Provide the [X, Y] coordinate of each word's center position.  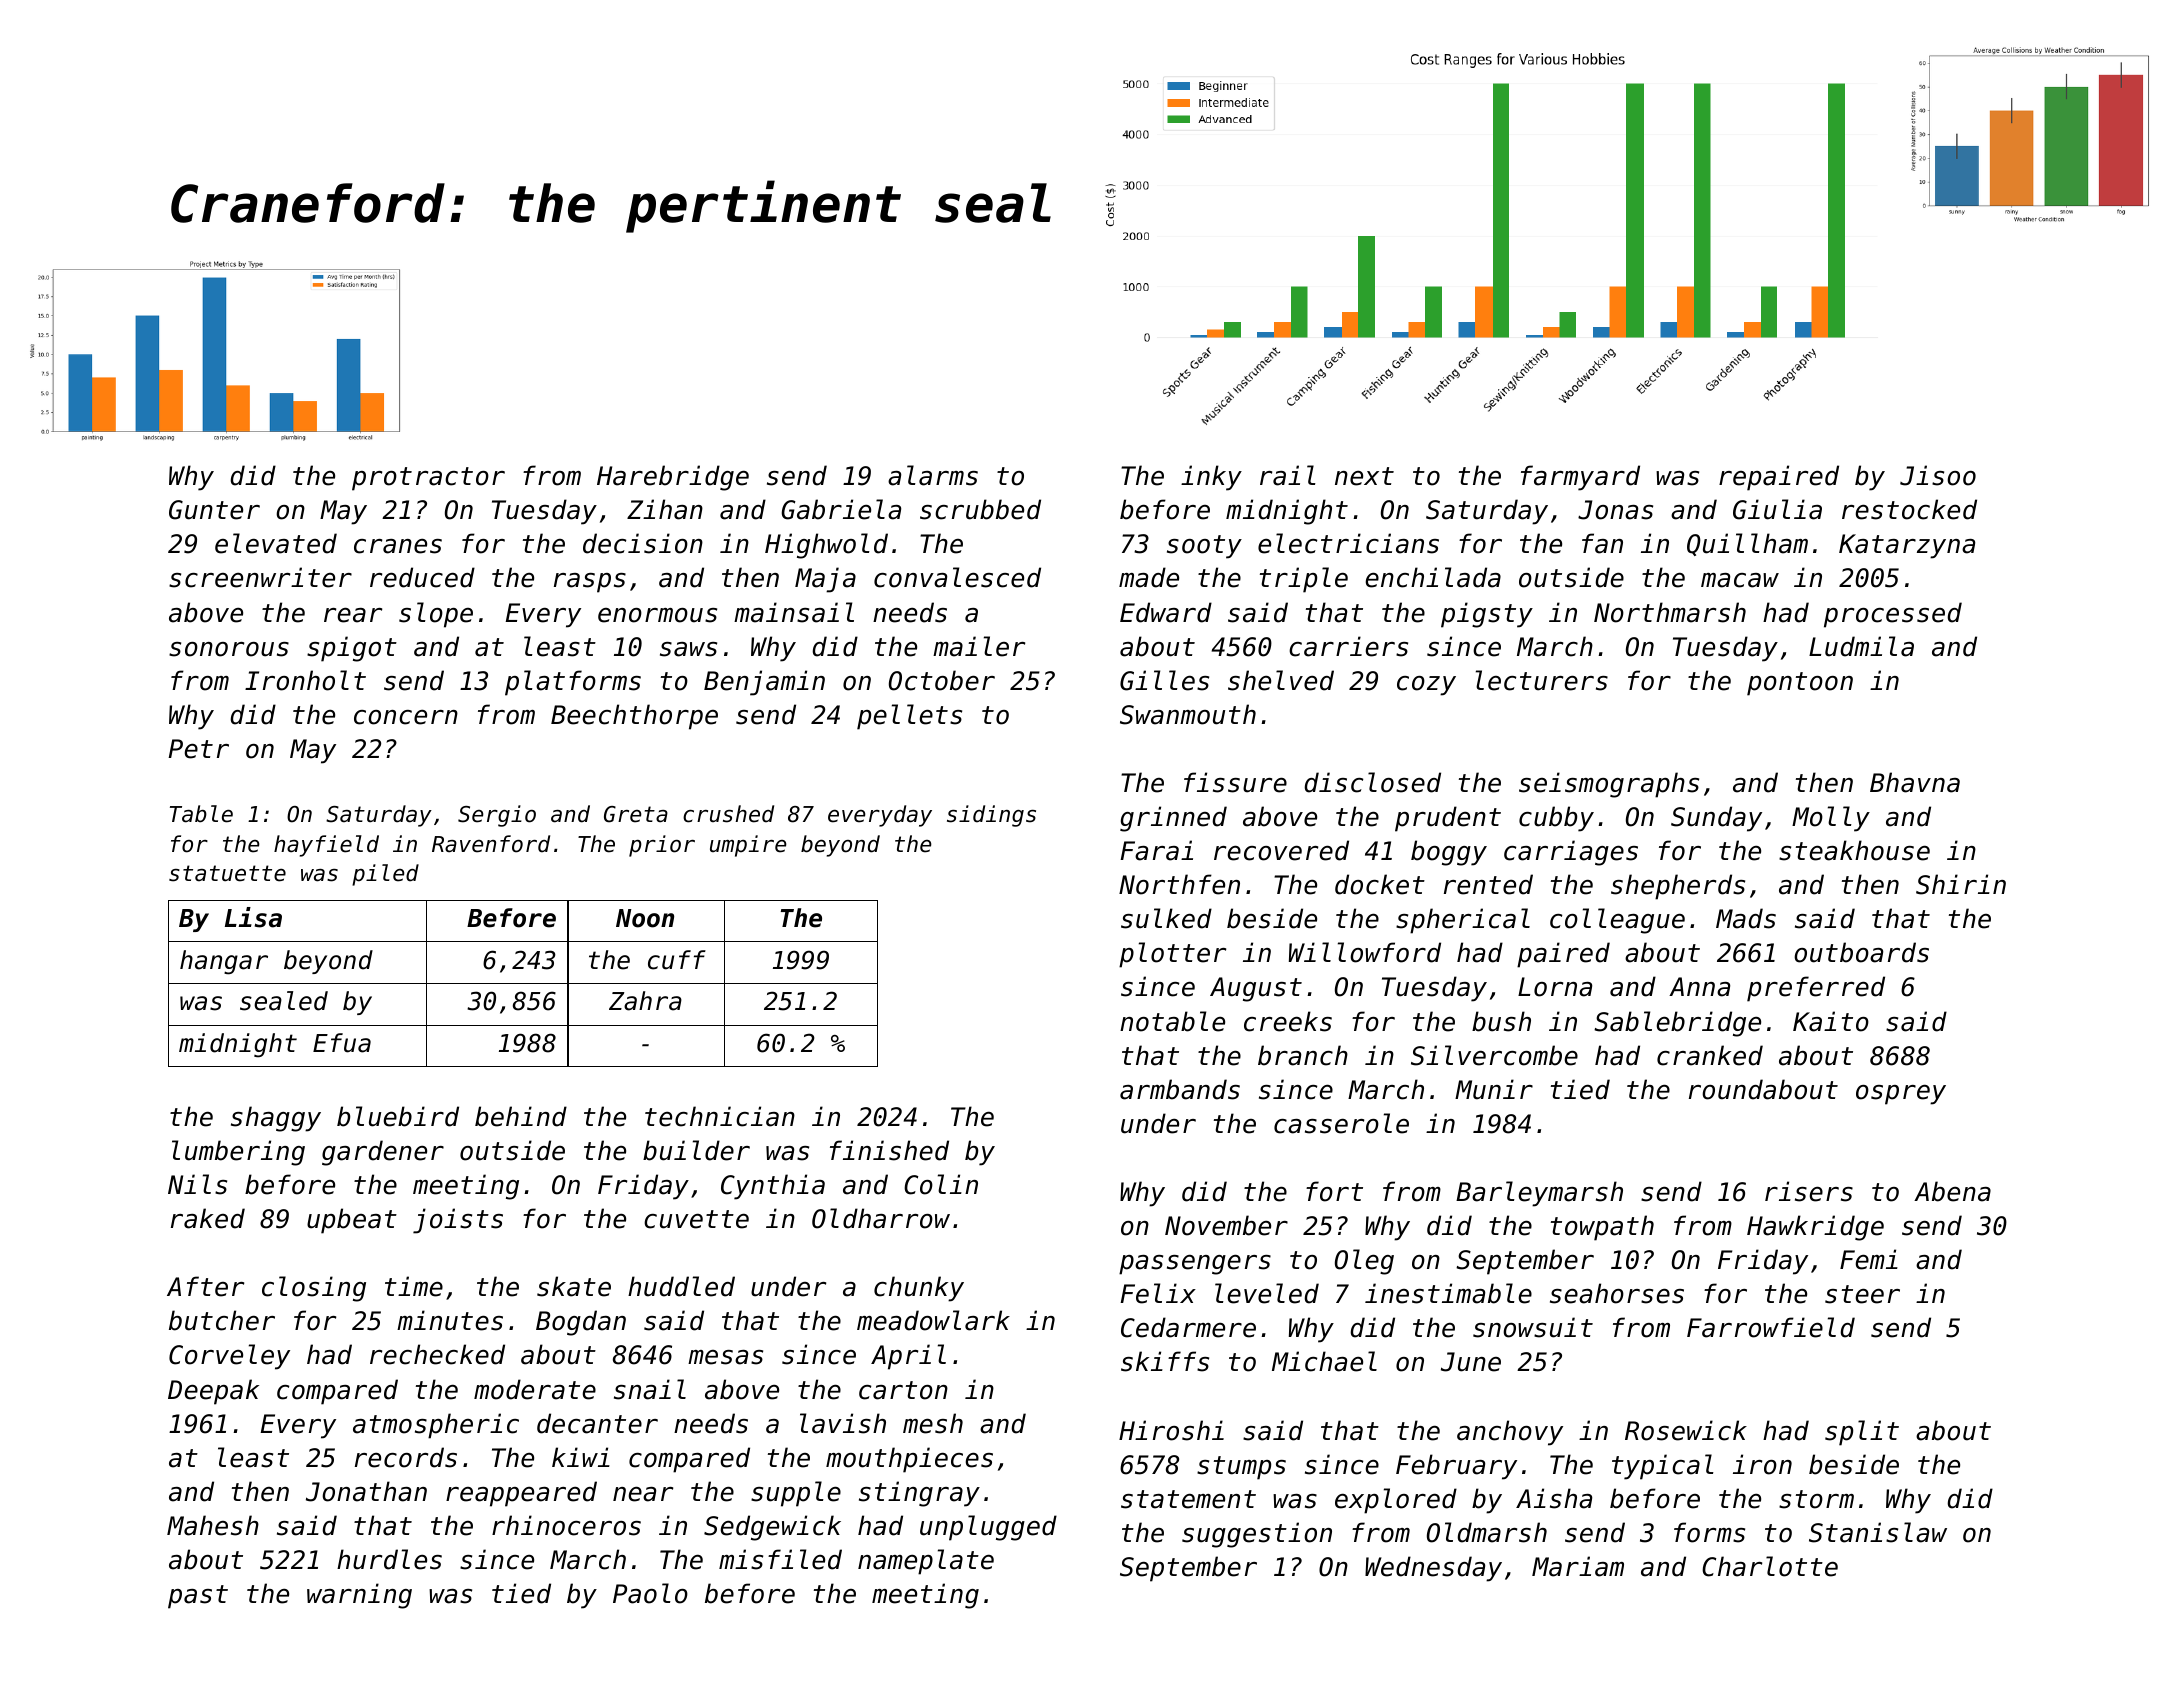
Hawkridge [1815, 1228]
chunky [919, 1289]
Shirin [1961, 884]
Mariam [1578, 1566]
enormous [657, 615]
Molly [1831, 819]
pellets [909, 717]
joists [458, 1221]
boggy [1449, 853]
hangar [224, 962]
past [198, 1597]
